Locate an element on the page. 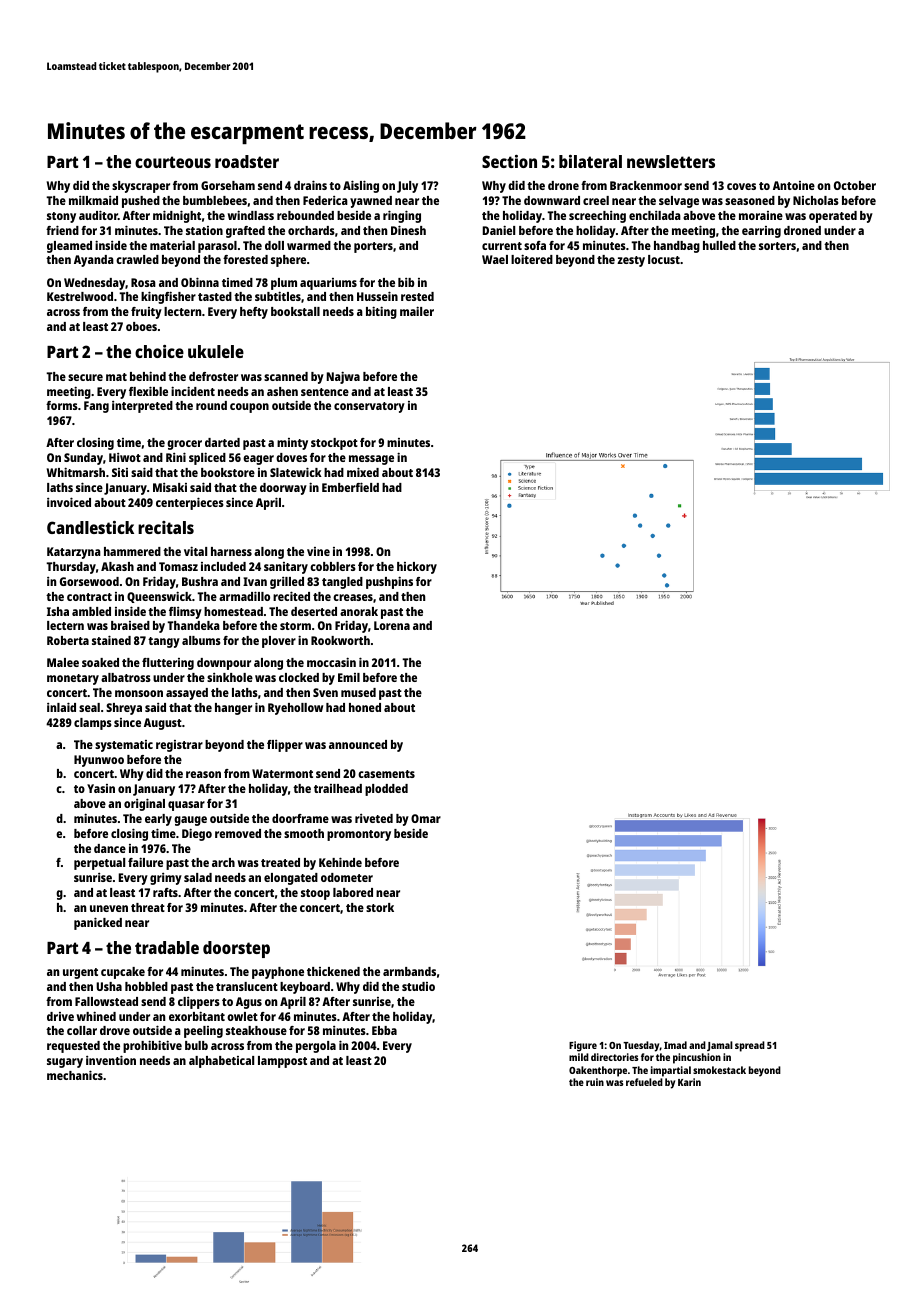 This page has width=924, height=1308. reason is located at coordinates (203, 774).
